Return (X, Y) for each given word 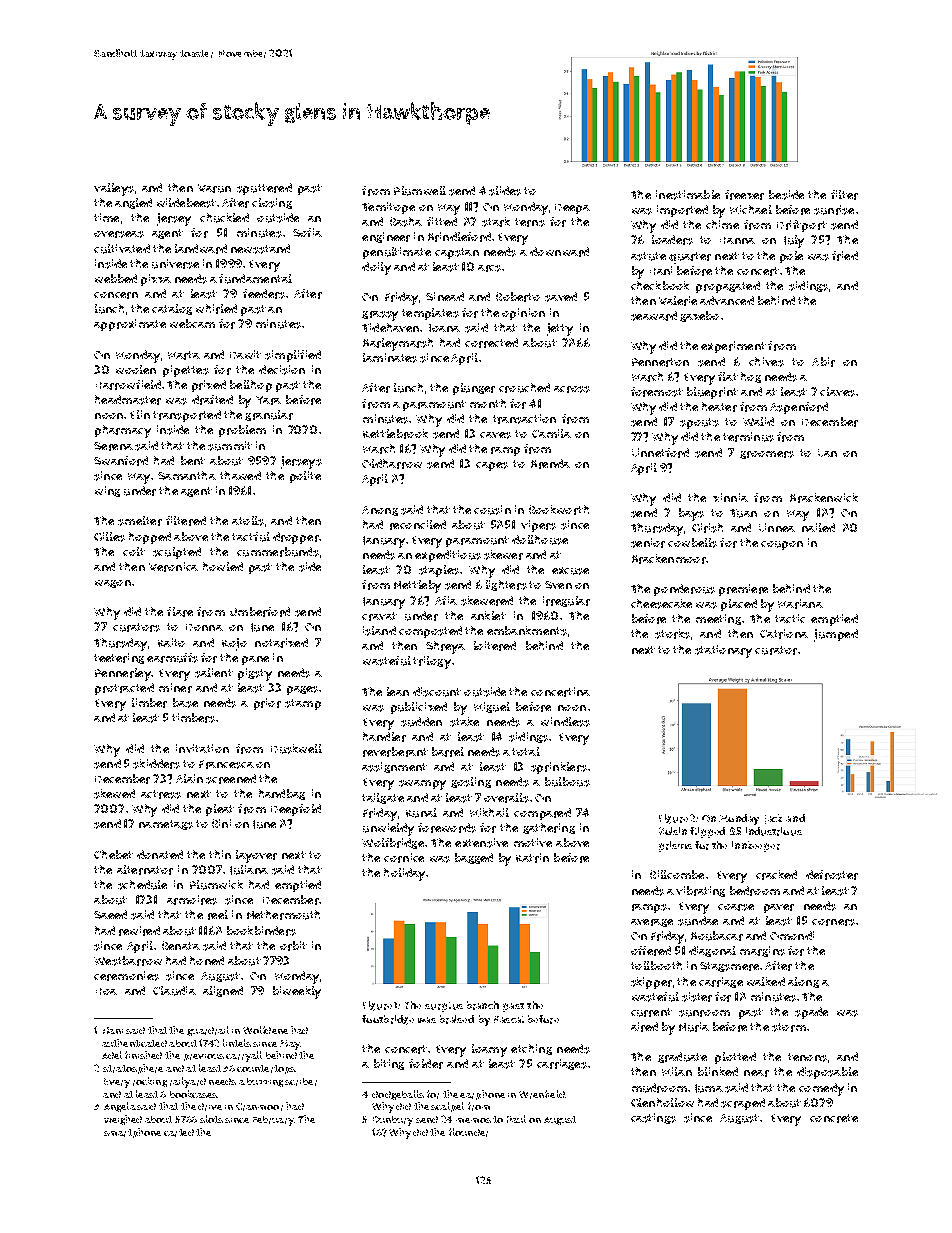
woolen (136, 369)
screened (231, 779)
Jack (773, 819)
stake (464, 722)
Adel (112, 1055)
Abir (823, 362)
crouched (524, 388)
